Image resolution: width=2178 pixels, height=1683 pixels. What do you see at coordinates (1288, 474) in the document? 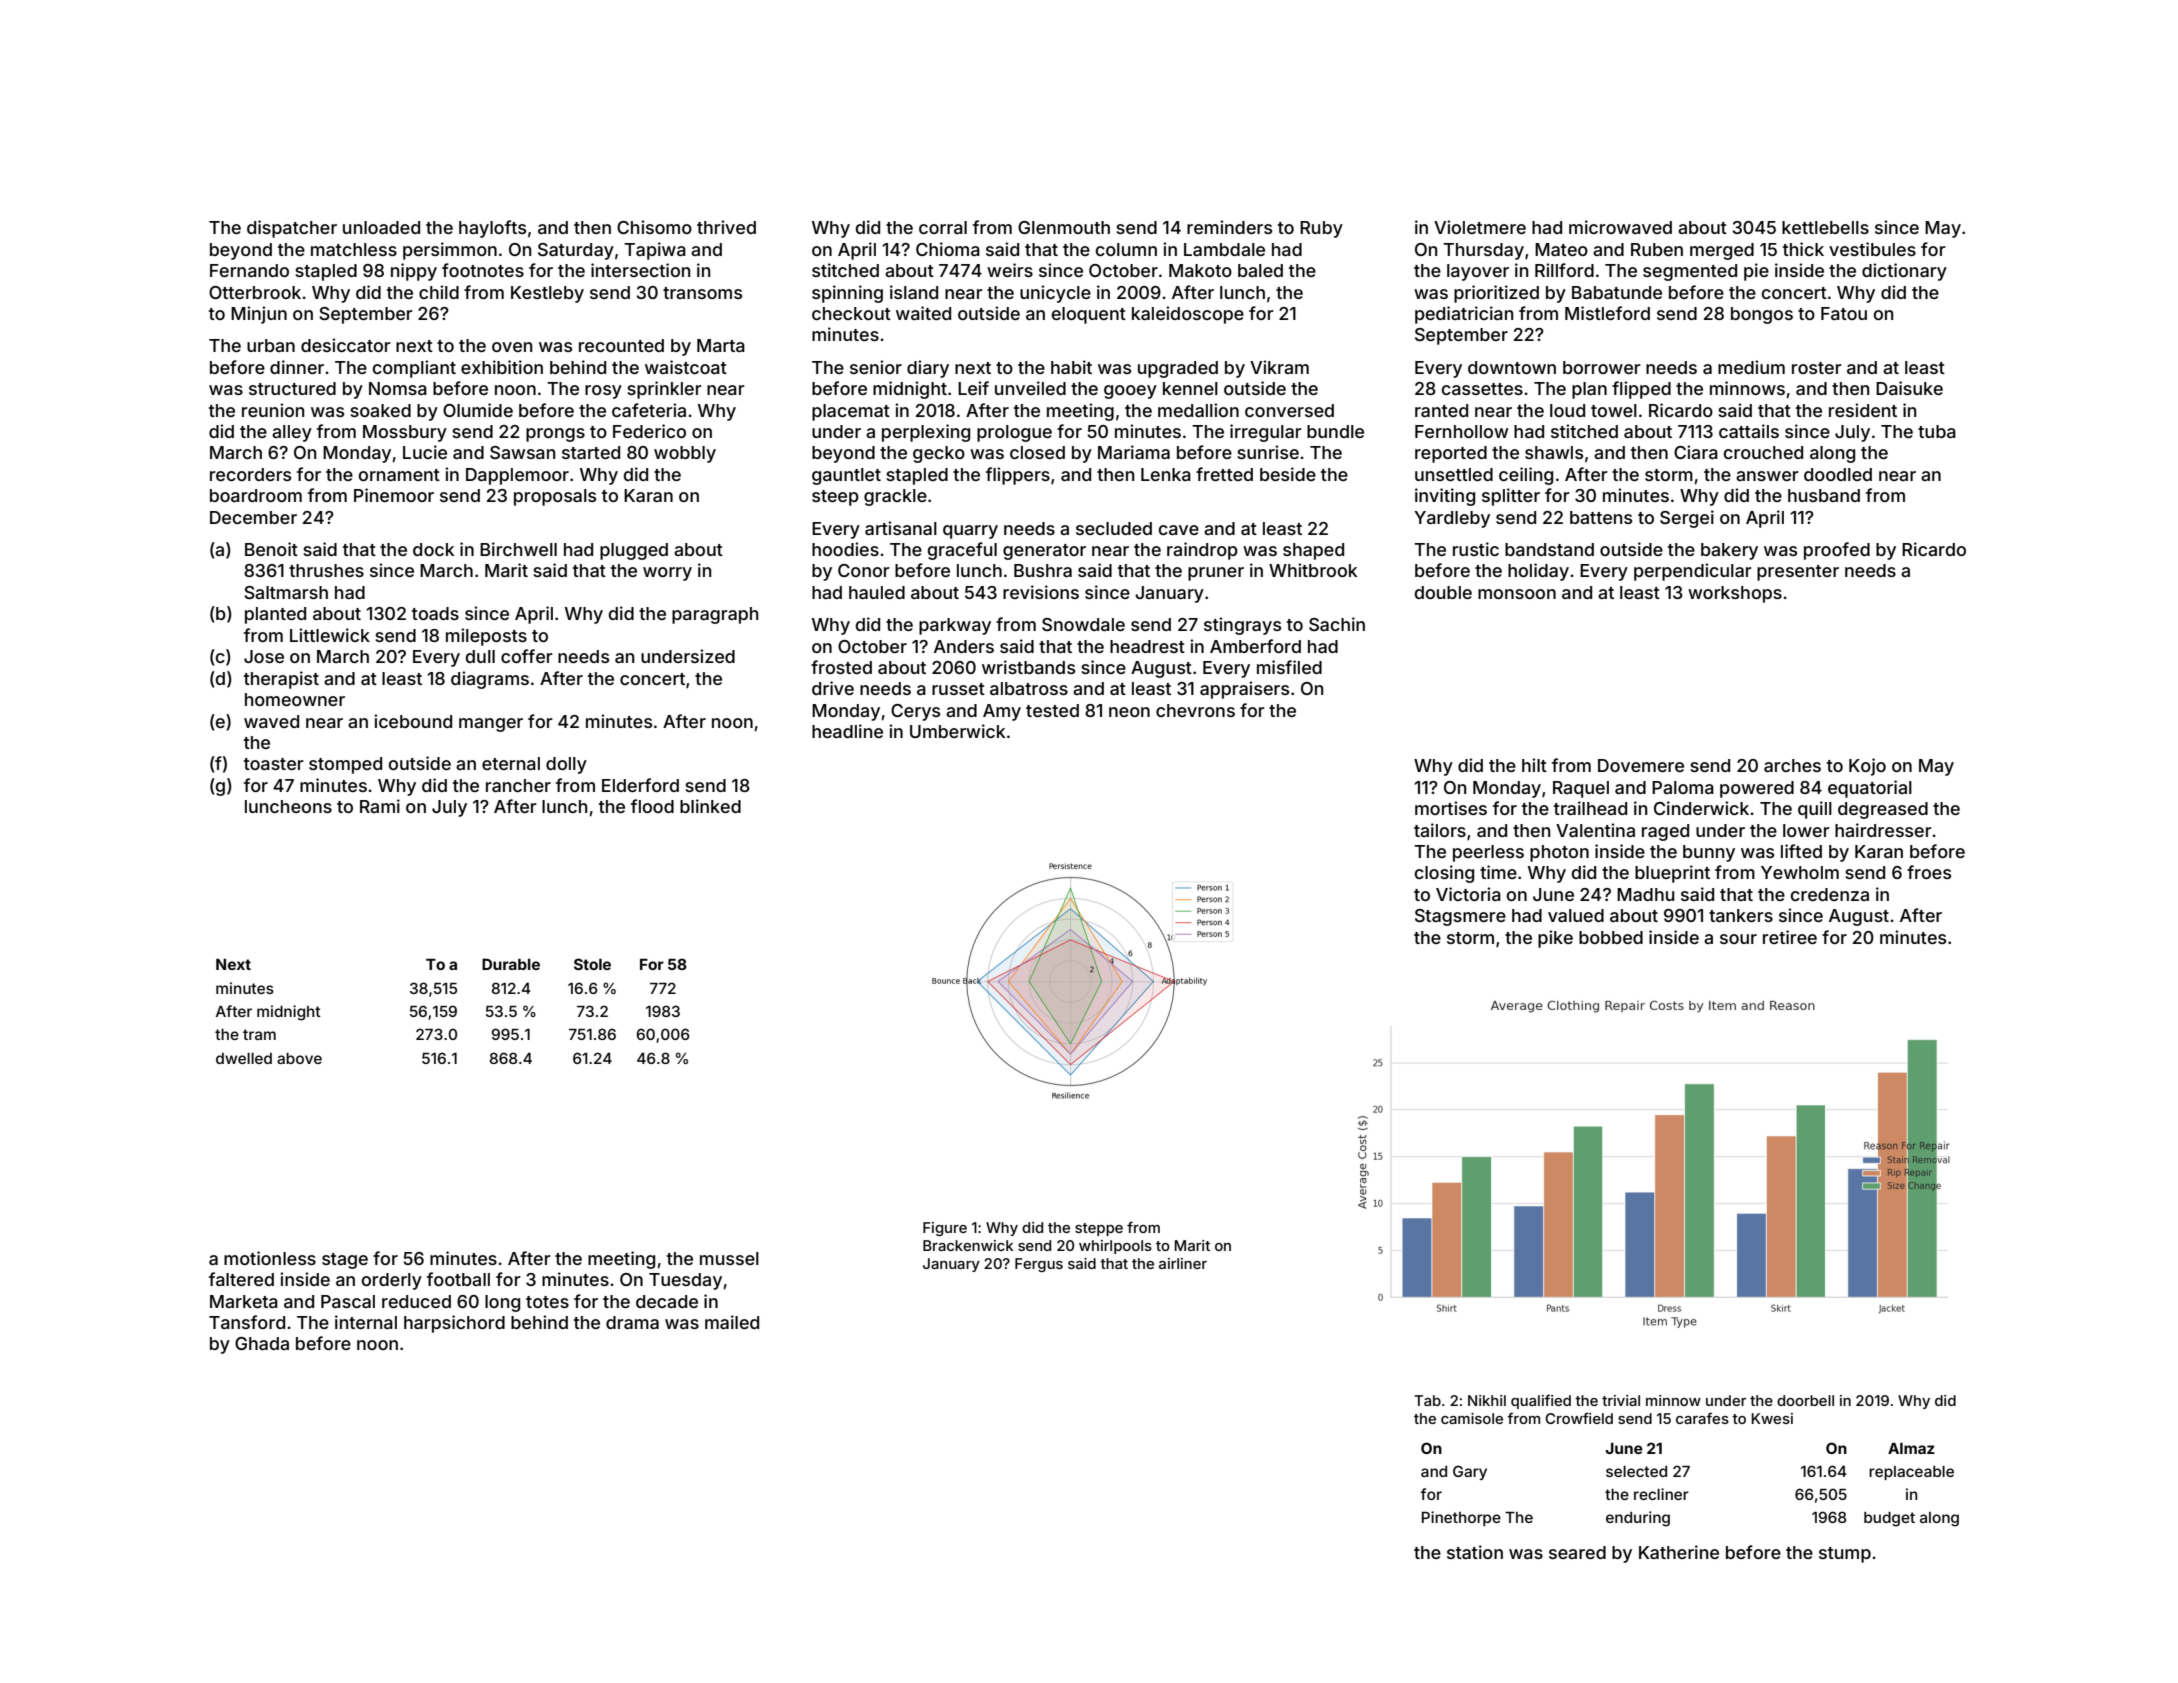
I see `beside` at bounding box center [1288, 474].
